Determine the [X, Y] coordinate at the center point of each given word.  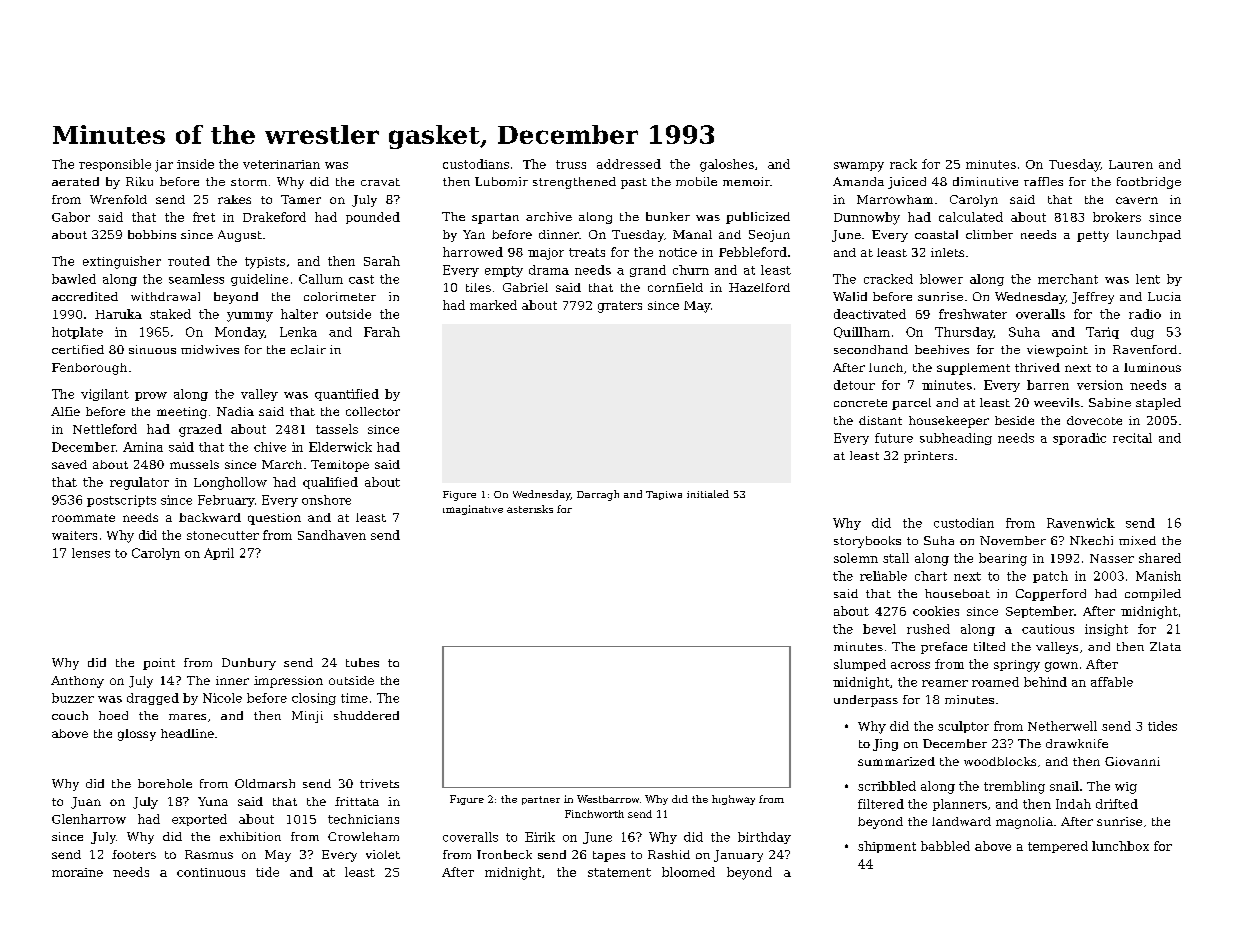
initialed [708, 494]
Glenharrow [89, 819]
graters [620, 307]
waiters [74, 535]
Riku [139, 181]
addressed [629, 164]
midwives [210, 349]
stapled [1158, 404]
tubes [362, 662]
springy [1017, 666]
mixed [1137, 540]
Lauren [1131, 164]
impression [288, 682]
